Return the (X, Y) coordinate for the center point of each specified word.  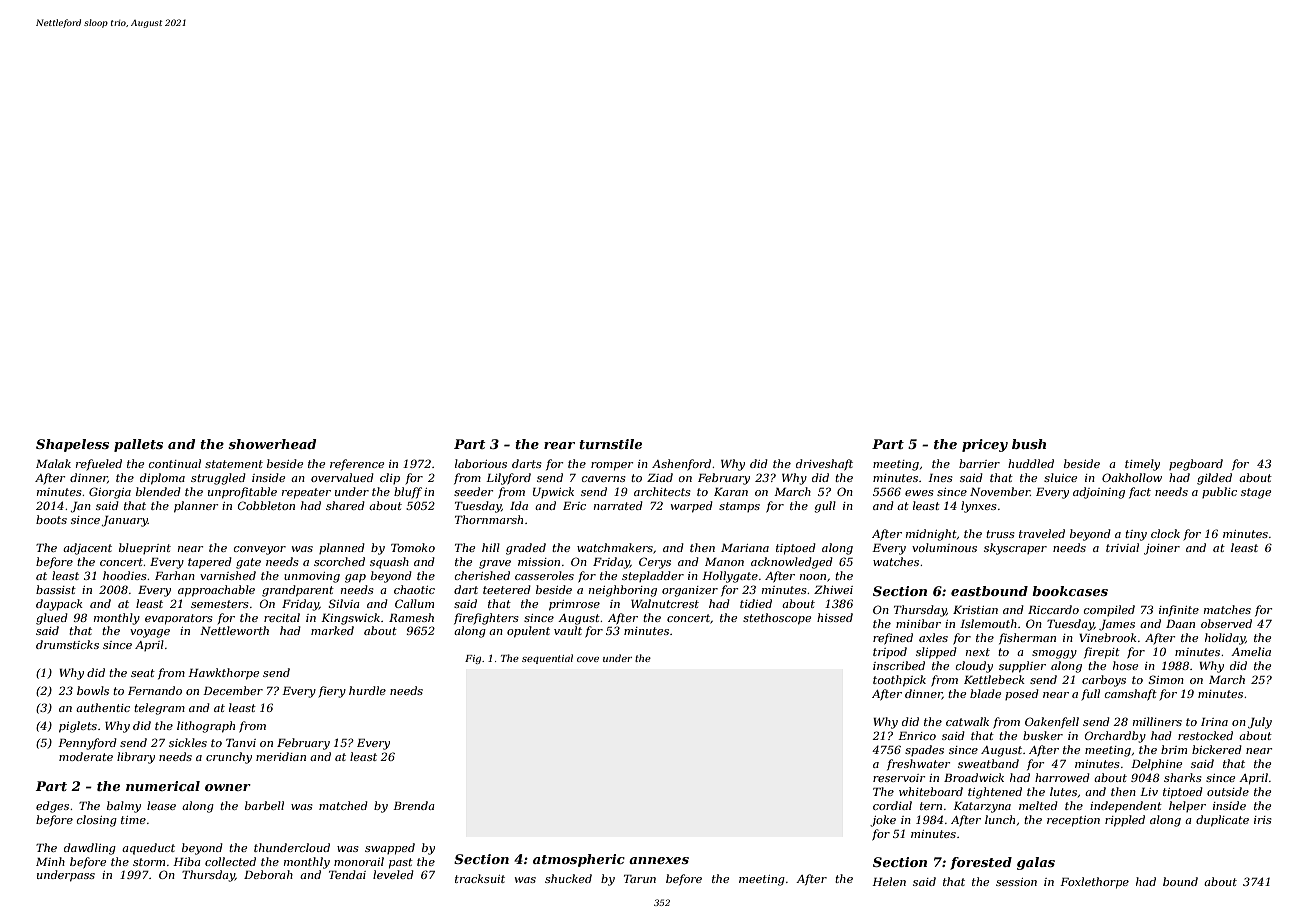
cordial (892, 805)
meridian (281, 756)
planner (196, 507)
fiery (332, 692)
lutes (1063, 791)
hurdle (367, 690)
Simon (1166, 679)
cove (588, 659)
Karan (731, 492)
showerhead (272, 444)
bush (1029, 444)
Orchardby (1115, 737)
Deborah (268, 874)
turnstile (610, 444)
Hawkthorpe (223, 674)
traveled (1042, 533)
